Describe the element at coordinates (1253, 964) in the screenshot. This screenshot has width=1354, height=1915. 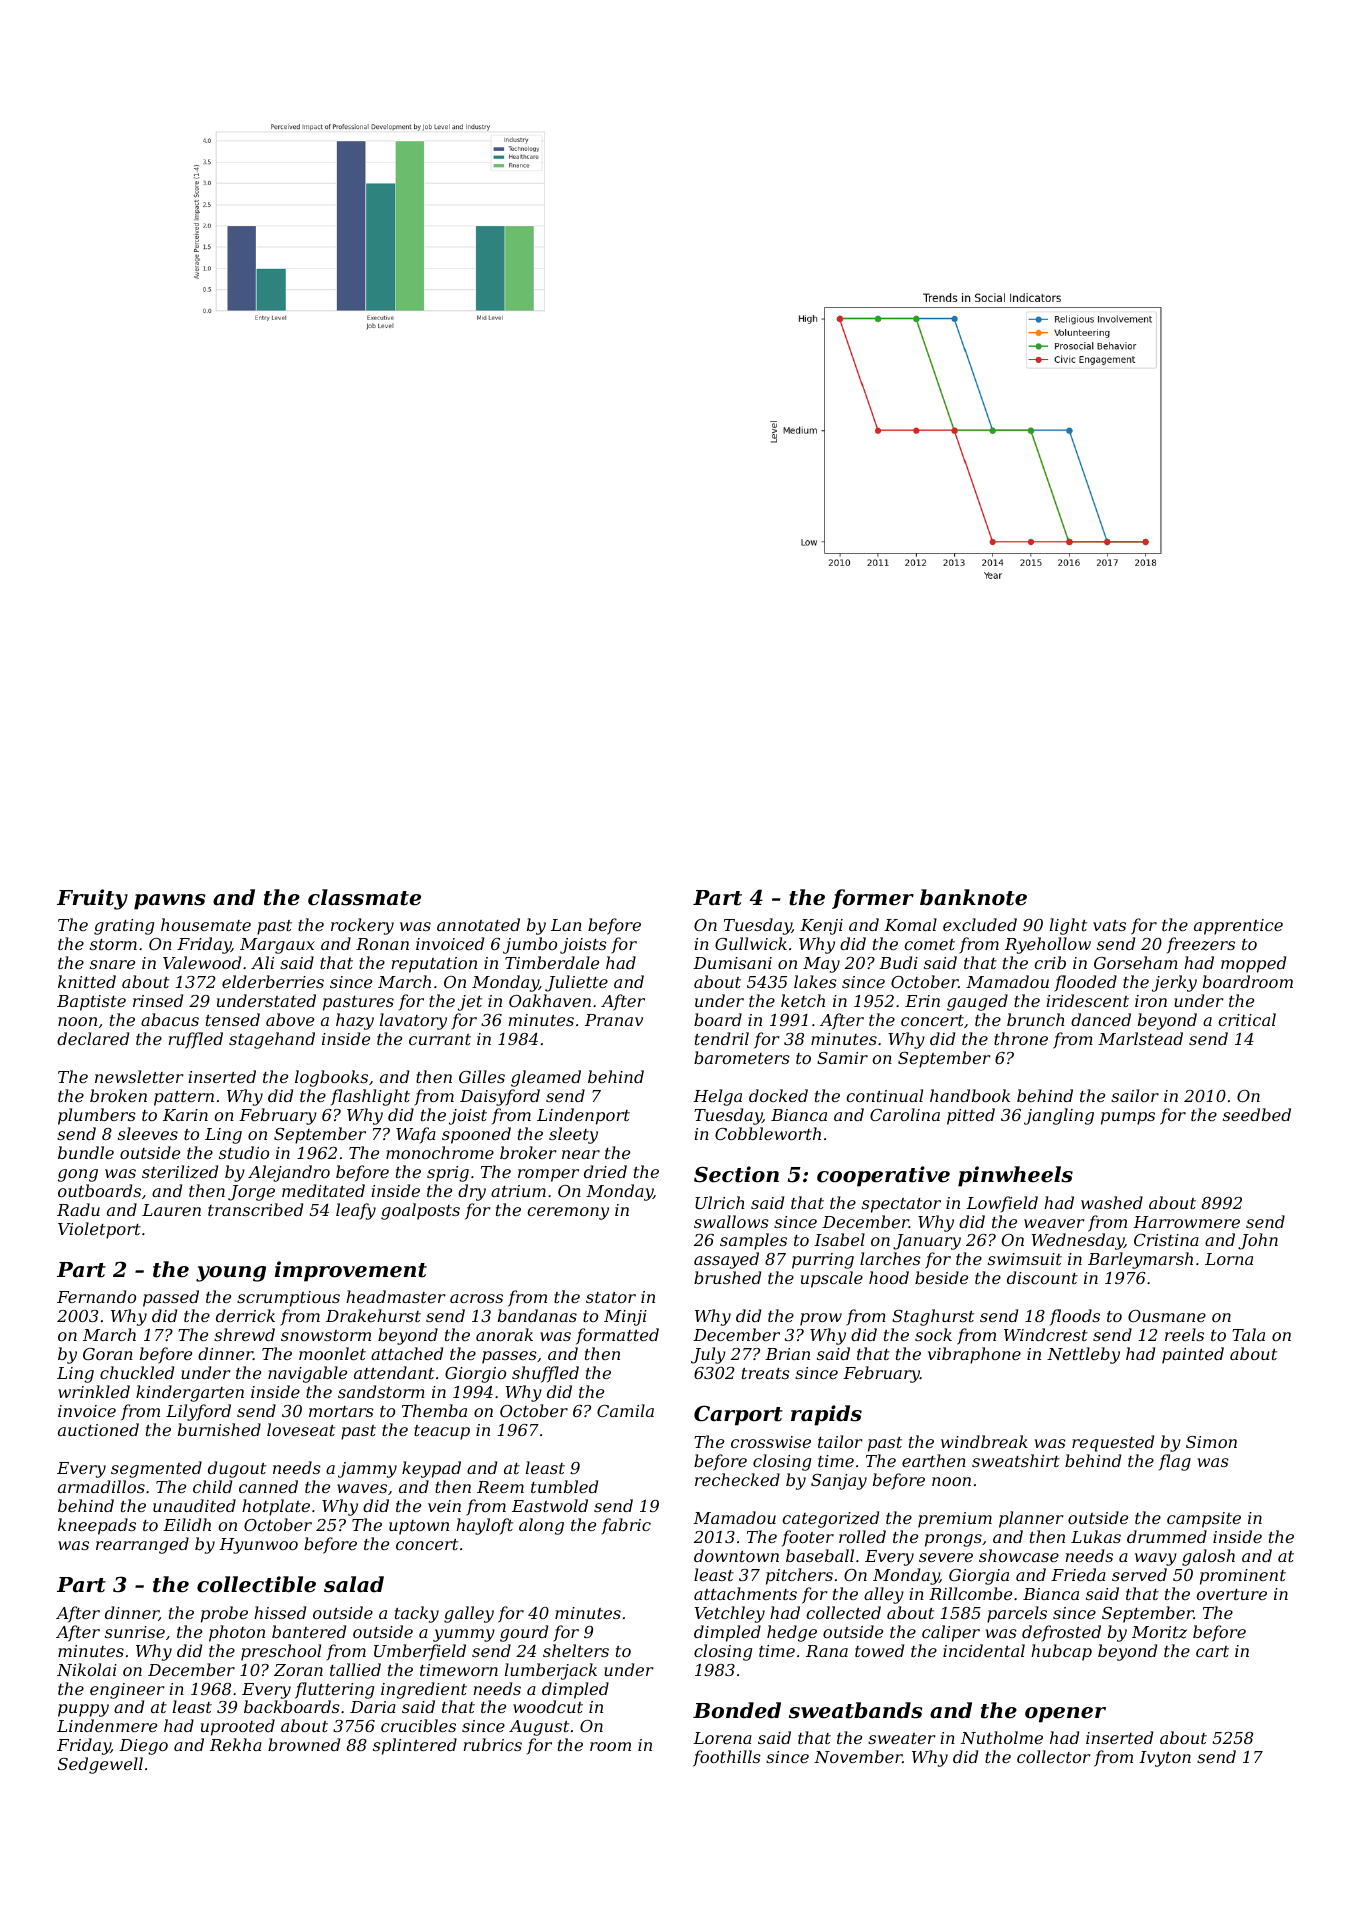
I see `mopped` at that location.
